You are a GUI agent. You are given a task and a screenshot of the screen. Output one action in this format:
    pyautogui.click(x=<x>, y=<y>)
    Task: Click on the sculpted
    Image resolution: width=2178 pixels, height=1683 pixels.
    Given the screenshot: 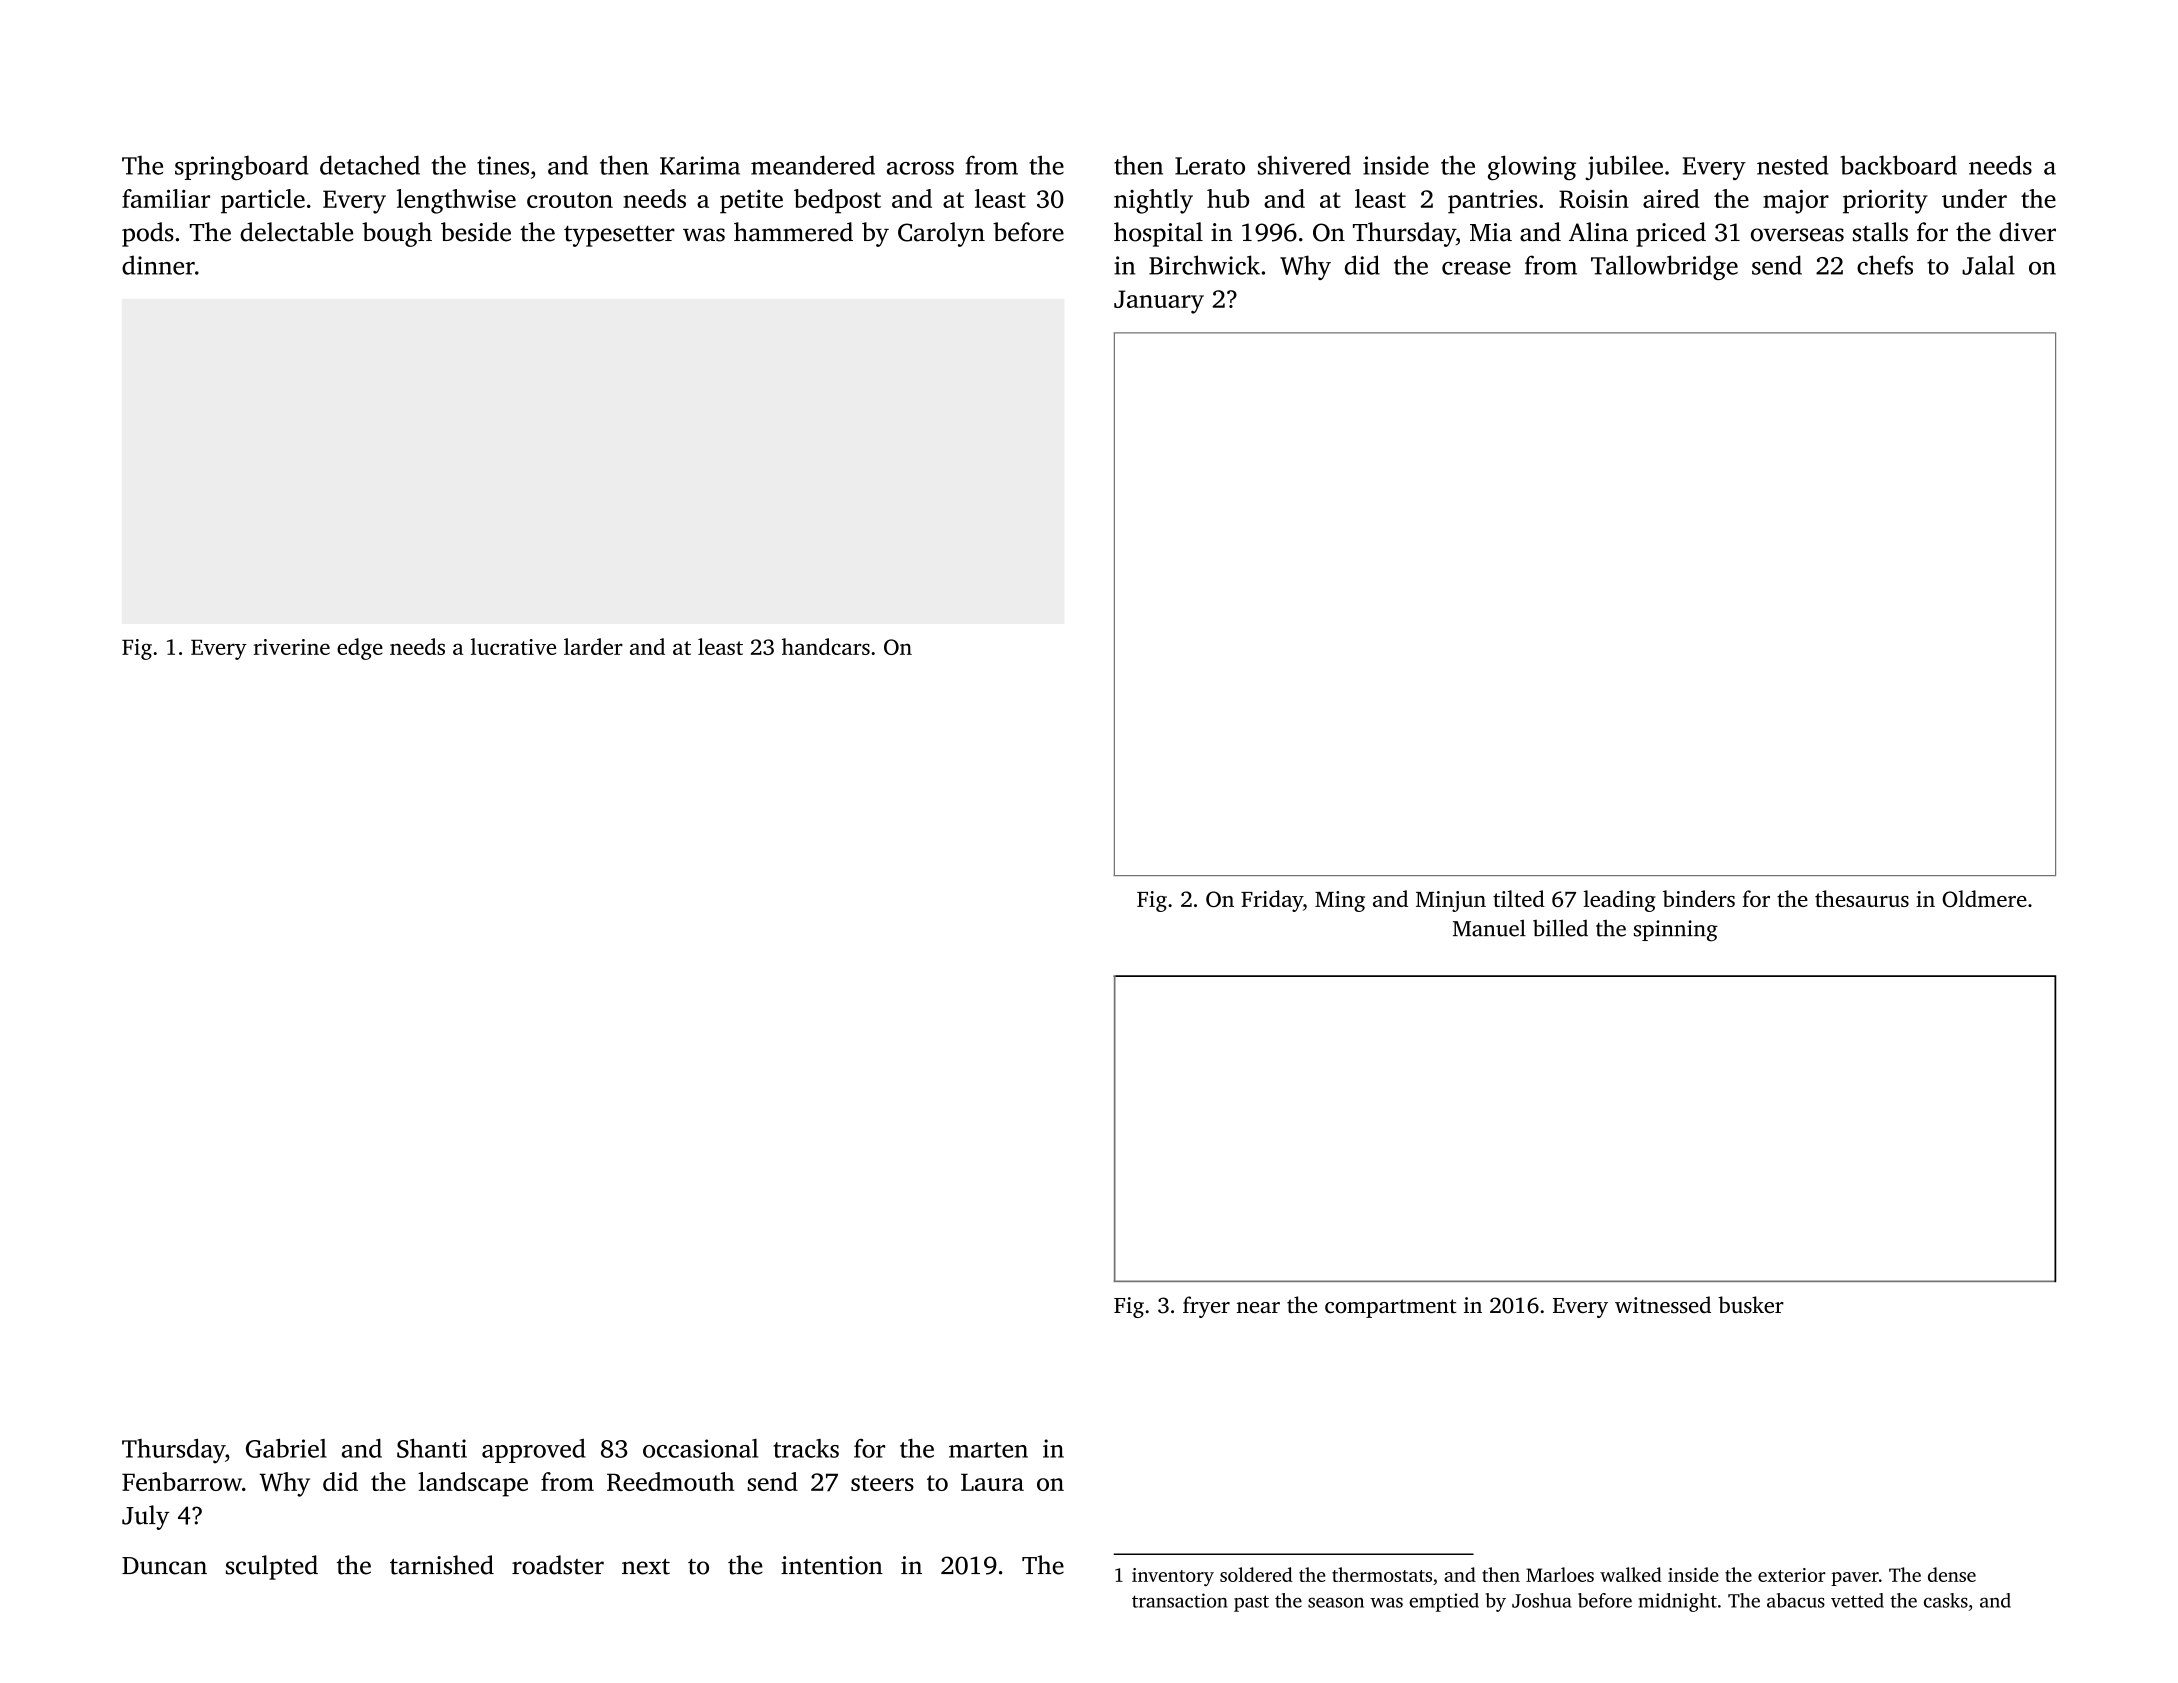 What is the action you would take?
    pyautogui.click(x=272, y=1567)
